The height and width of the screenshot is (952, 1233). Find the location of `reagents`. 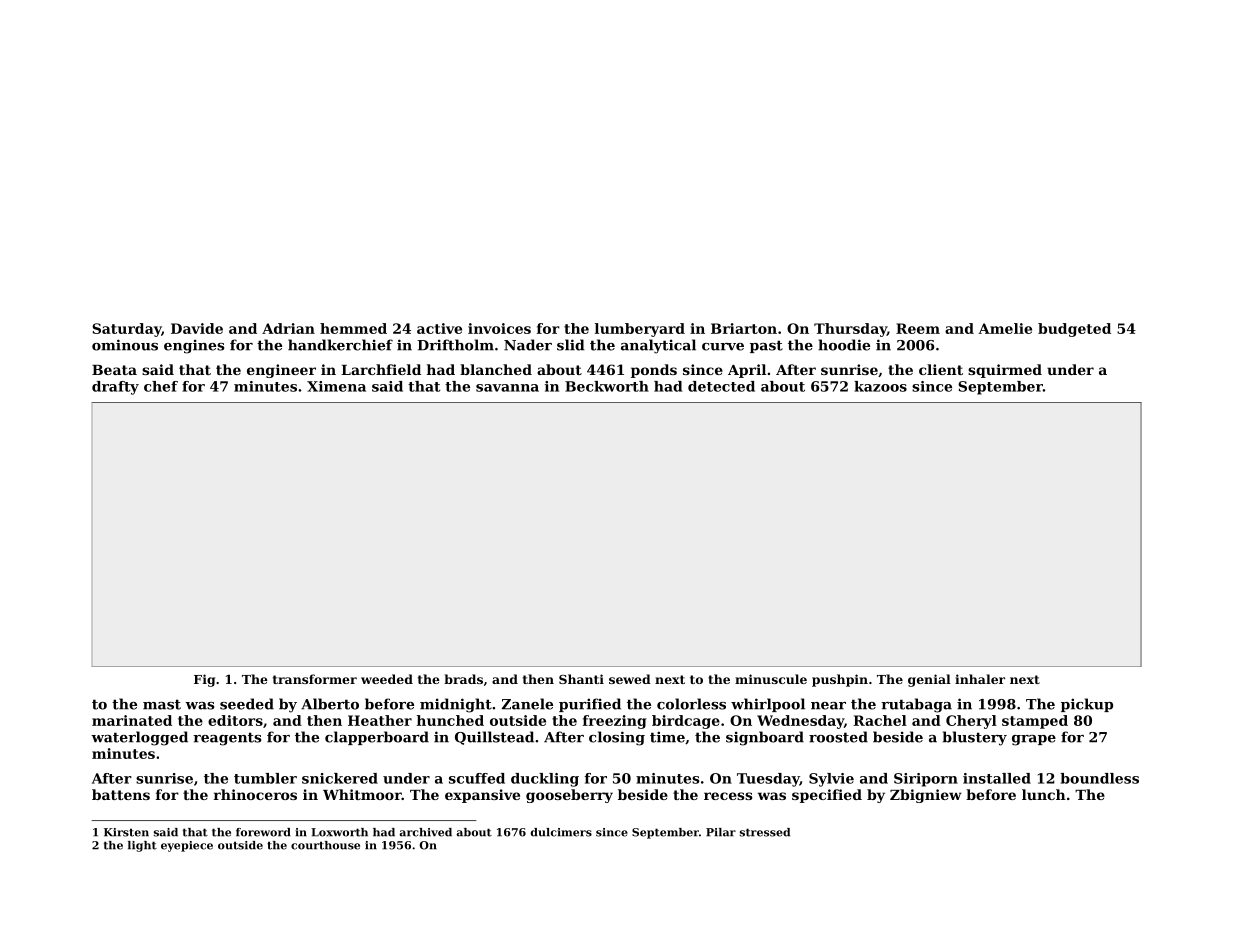

reagents is located at coordinates (227, 739).
